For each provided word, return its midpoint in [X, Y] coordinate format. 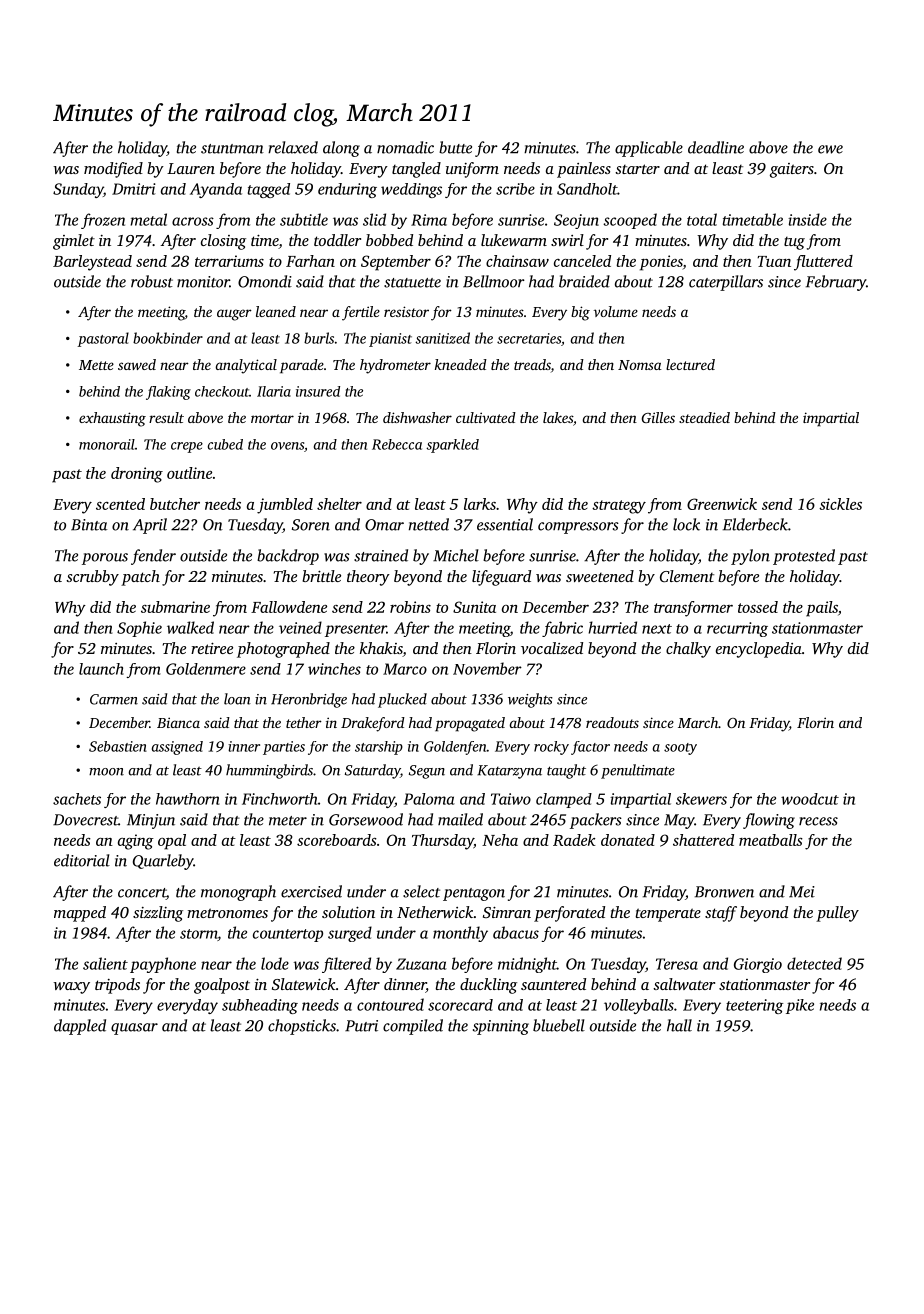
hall [679, 1025]
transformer [693, 609]
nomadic [405, 147]
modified [113, 170]
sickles [840, 504]
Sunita [474, 607]
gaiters [792, 170]
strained [381, 555]
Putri [361, 1026]
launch [101, 669]
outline [189, 473]
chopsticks [302, 1027]
